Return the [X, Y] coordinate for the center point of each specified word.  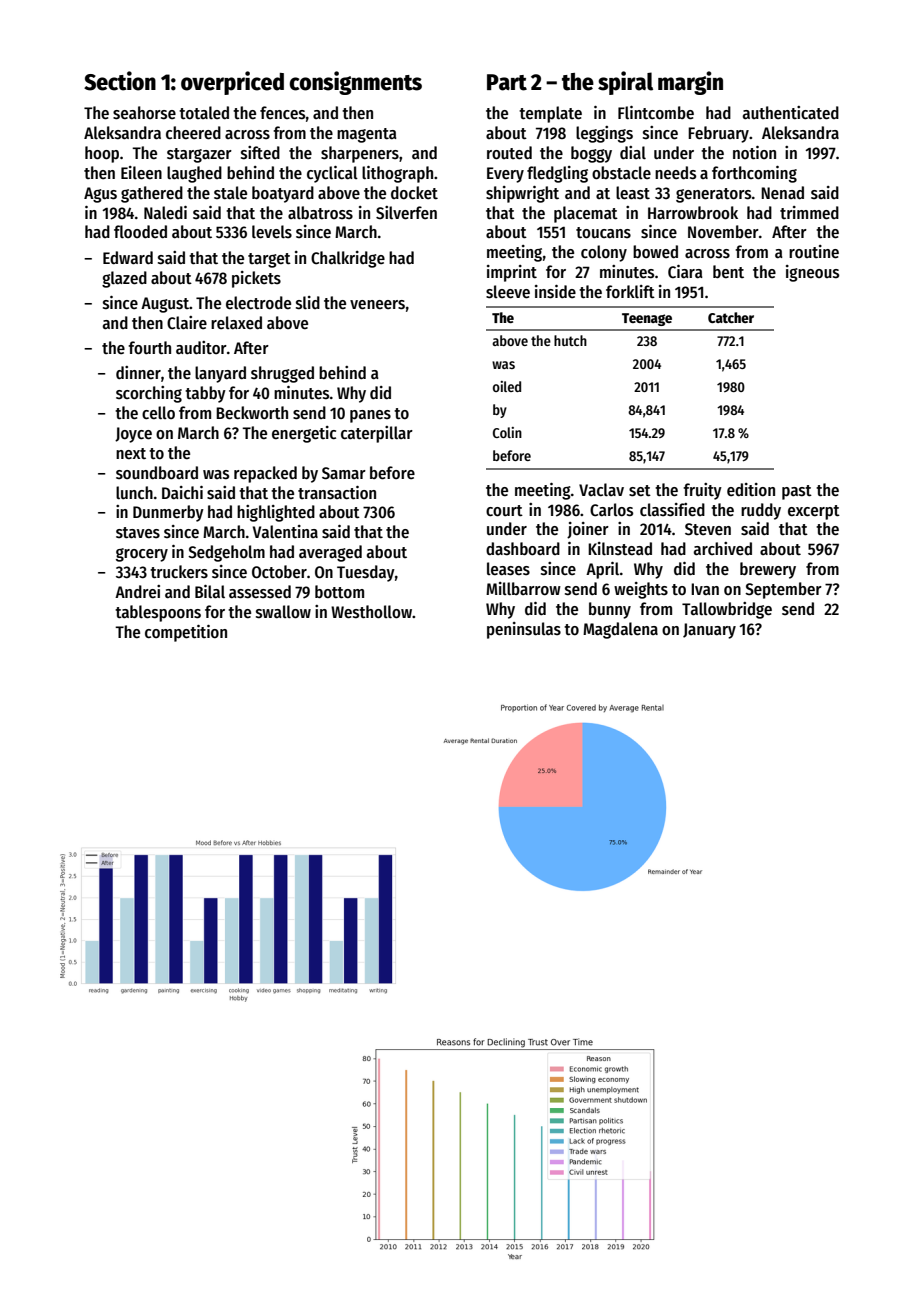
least [633, 193]
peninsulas [524, 630]
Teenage [647, 319]
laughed [194, 174]
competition [186, 633]
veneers [377, 305]
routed [509, 153]
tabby [205, 394]
